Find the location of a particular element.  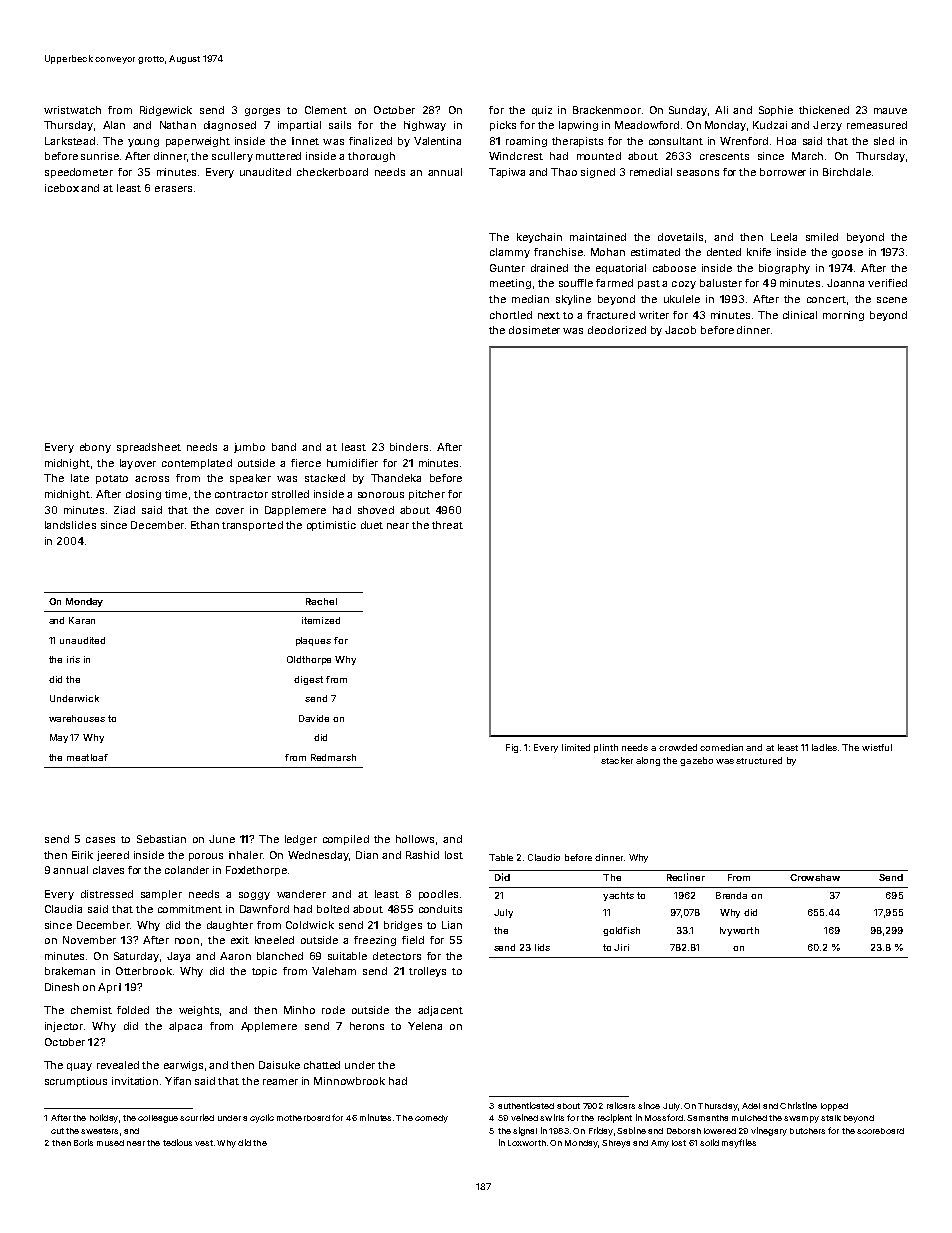

Ivyworth is located at coordinates (739, 931).
